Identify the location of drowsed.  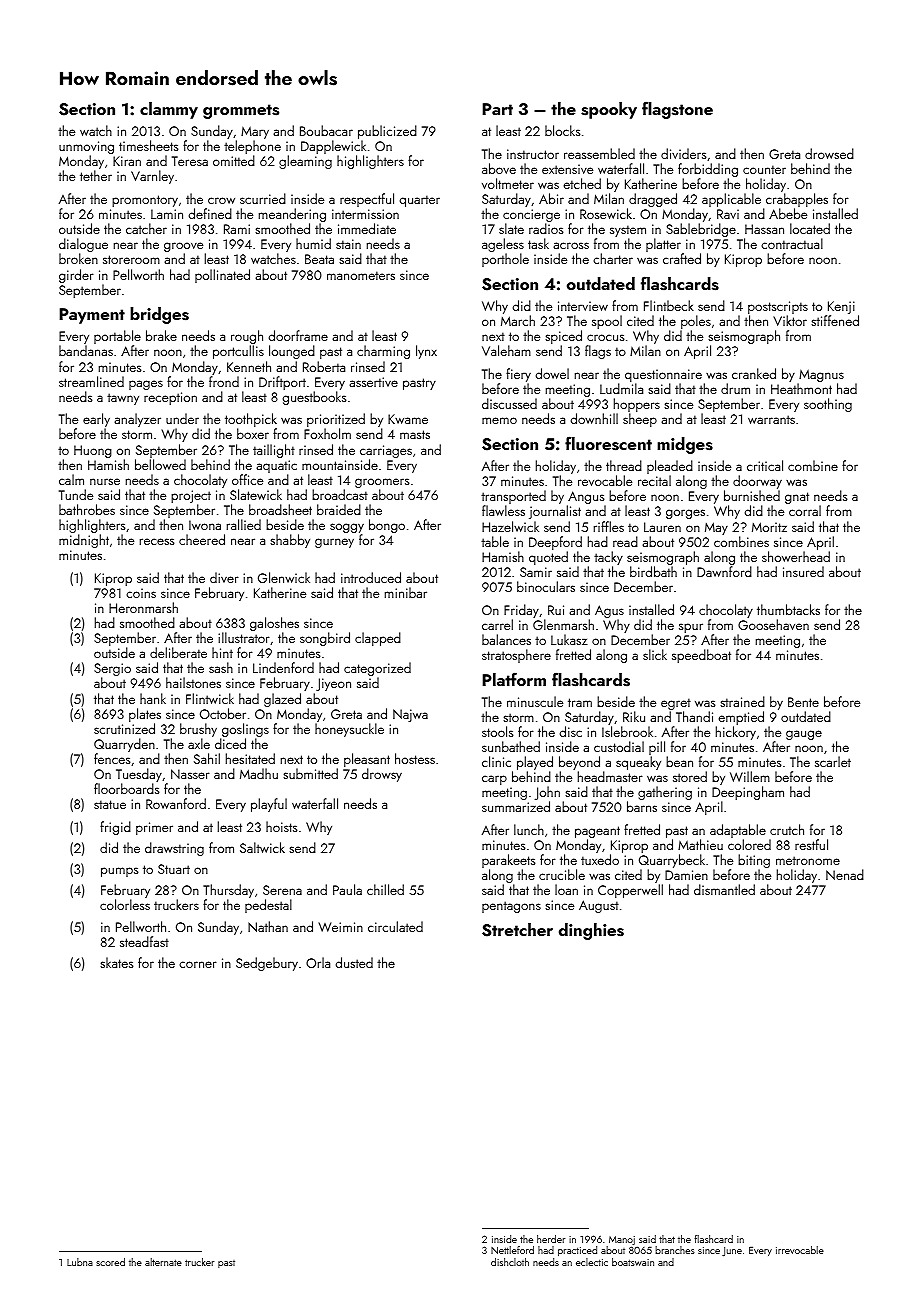
(829, 153).
